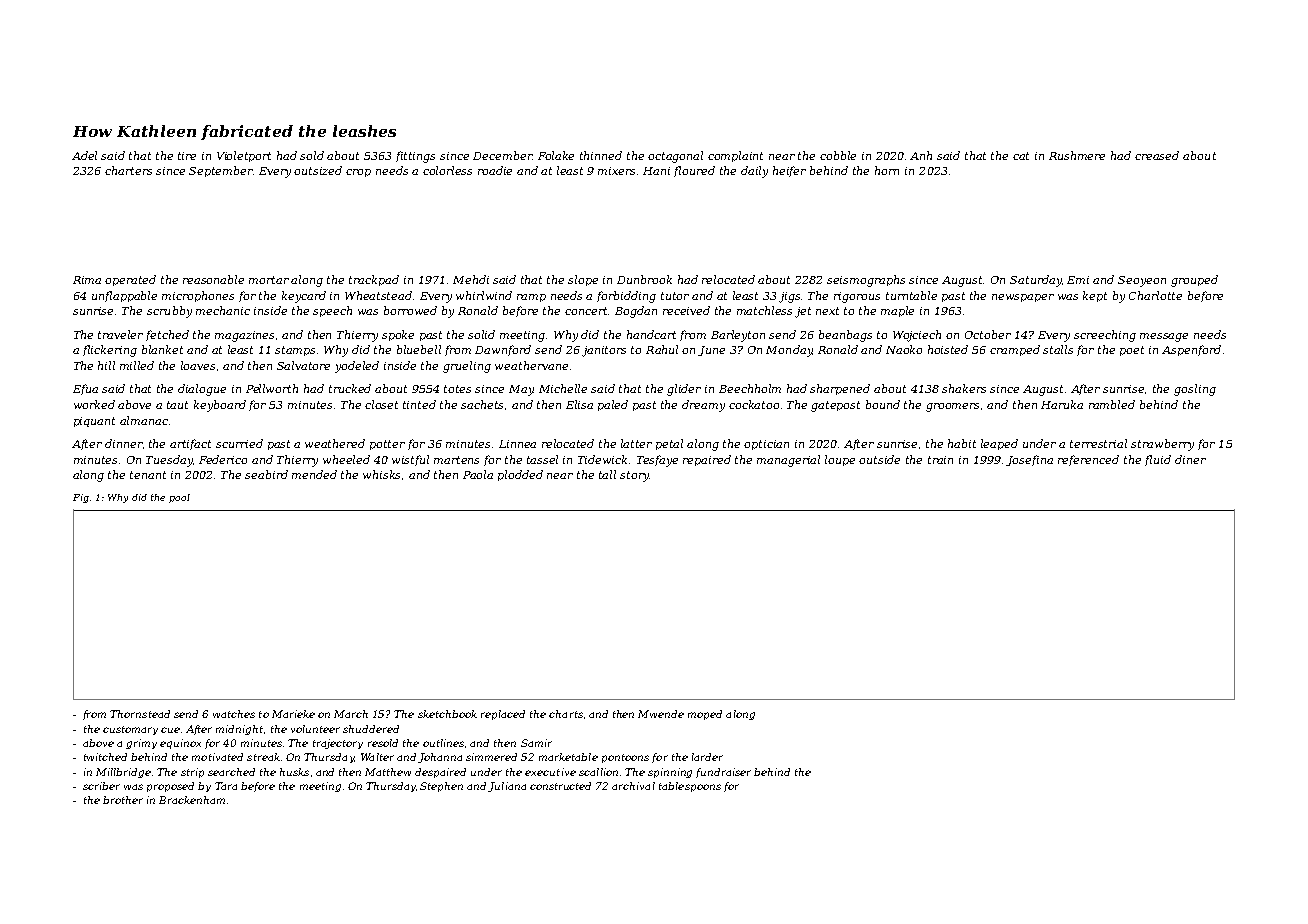  What do you see at coordinates (1190, 459) in the page?
I see `diner` at bounding box center [1190, 459].
